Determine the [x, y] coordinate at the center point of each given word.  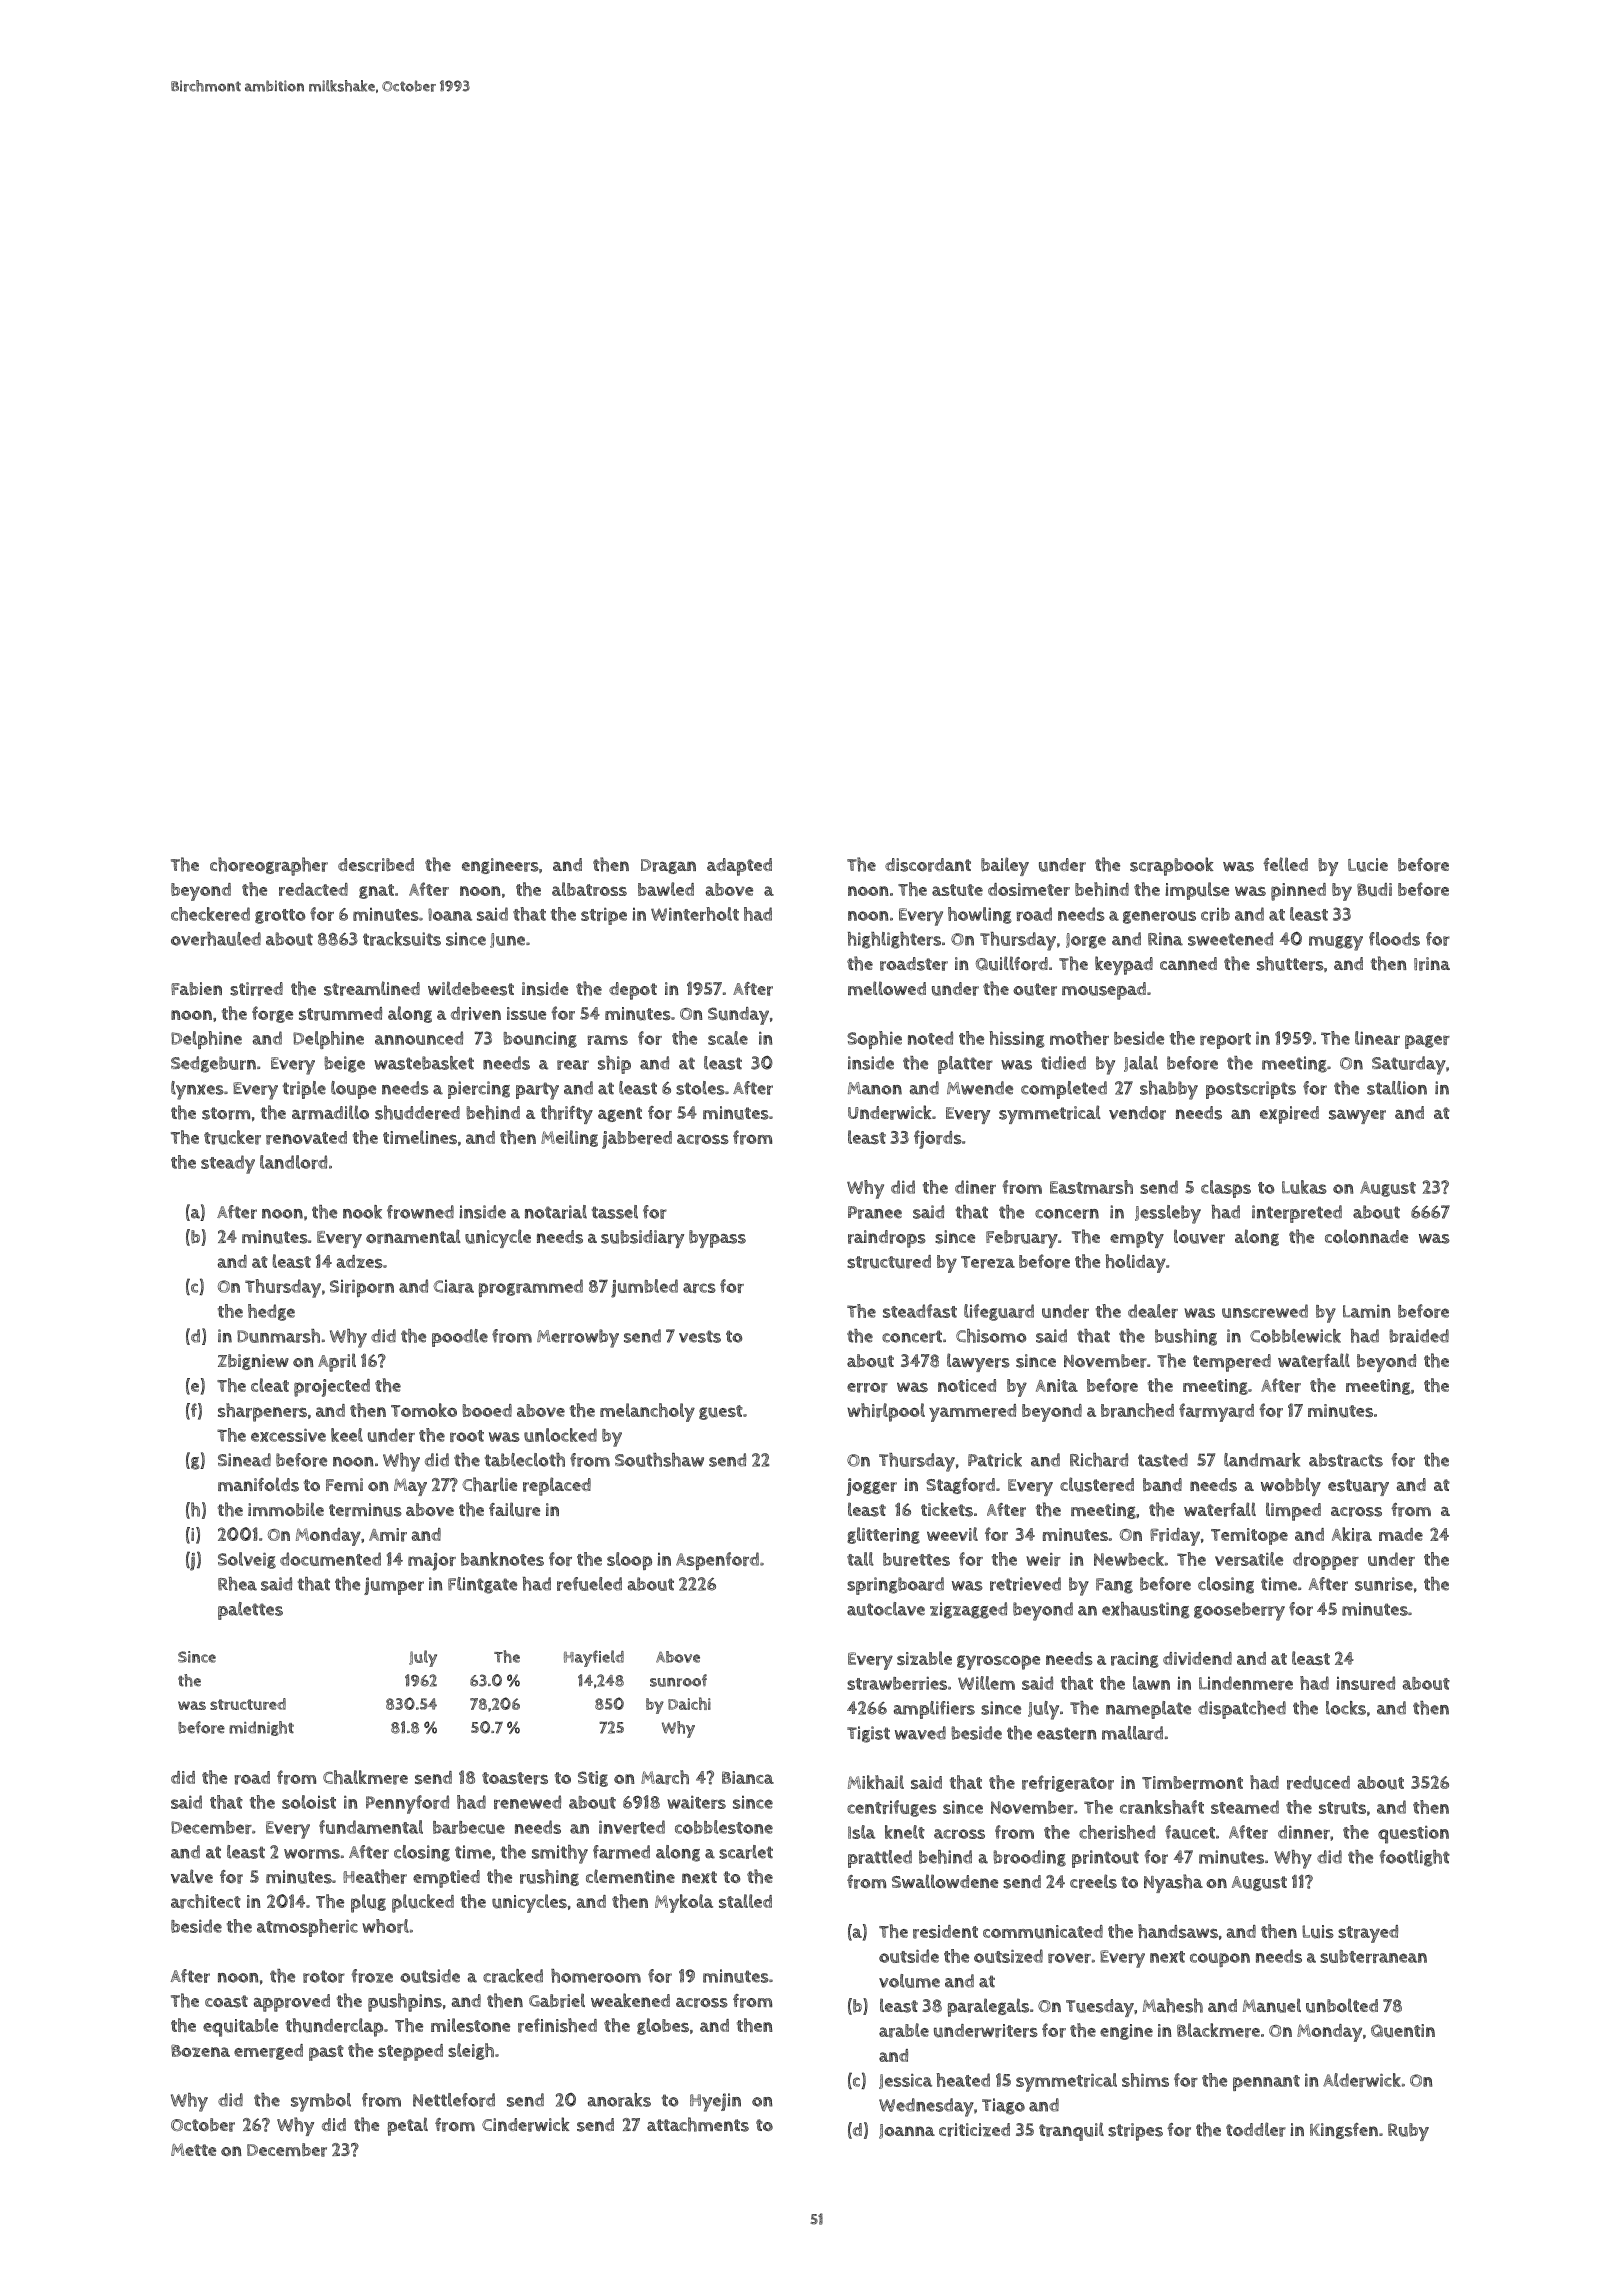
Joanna [907, 2131]
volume [909, 1981]
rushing [549, 1877]
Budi [1374, 890]
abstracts [1346, 1460]
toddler [1256, 2129]
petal [408, 2126]
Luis [1318, 1932]
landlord [293, 1162]
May [410, 1487]
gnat [376, 891]
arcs [699, 1288]
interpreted [1297, 1214]
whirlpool [886, 1412]
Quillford [1012, 963]
